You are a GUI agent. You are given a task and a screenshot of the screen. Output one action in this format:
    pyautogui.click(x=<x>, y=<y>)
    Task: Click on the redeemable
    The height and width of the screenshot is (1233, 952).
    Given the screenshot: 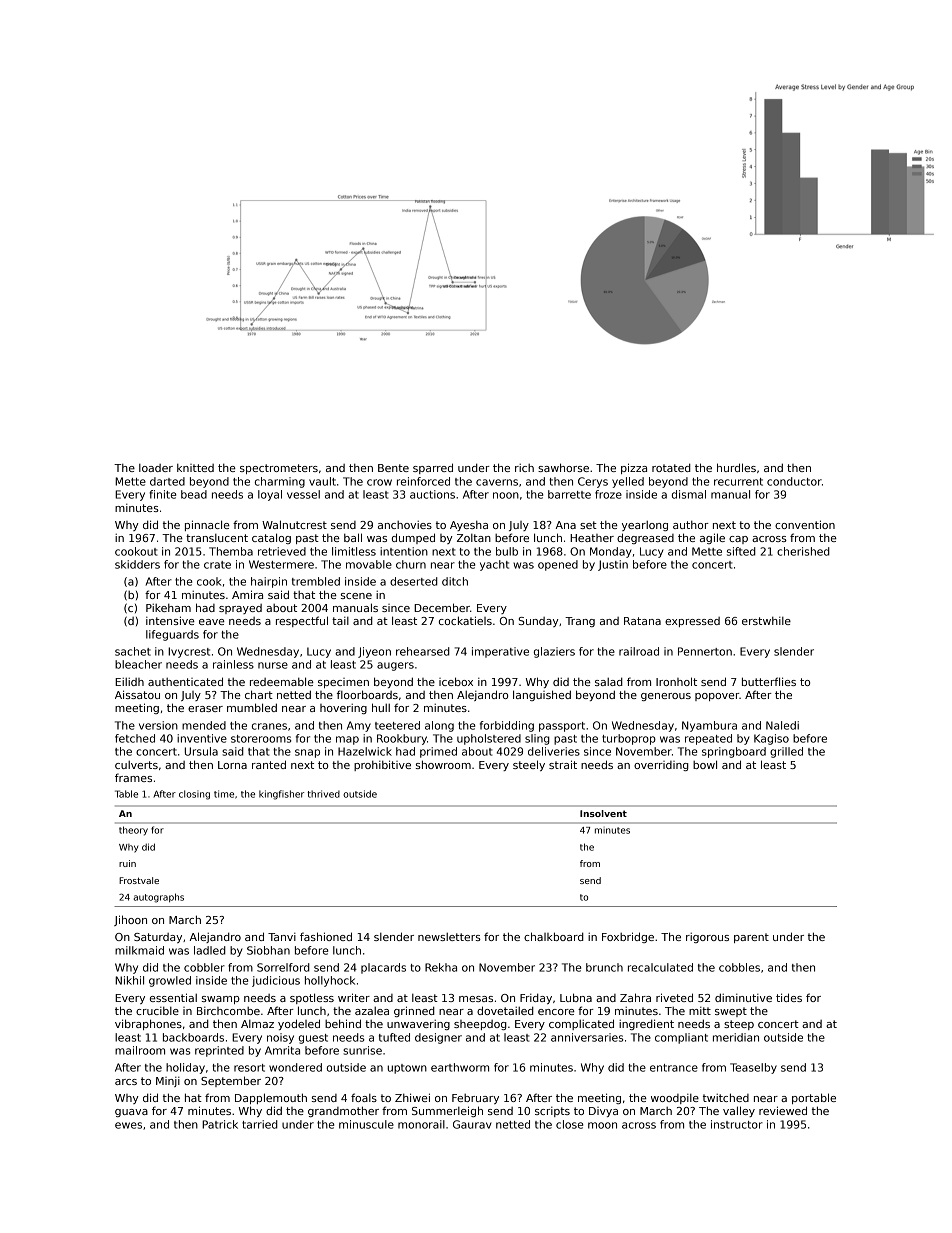 What is the action you would take?
    pyautogui.click(x=282, y=681)
